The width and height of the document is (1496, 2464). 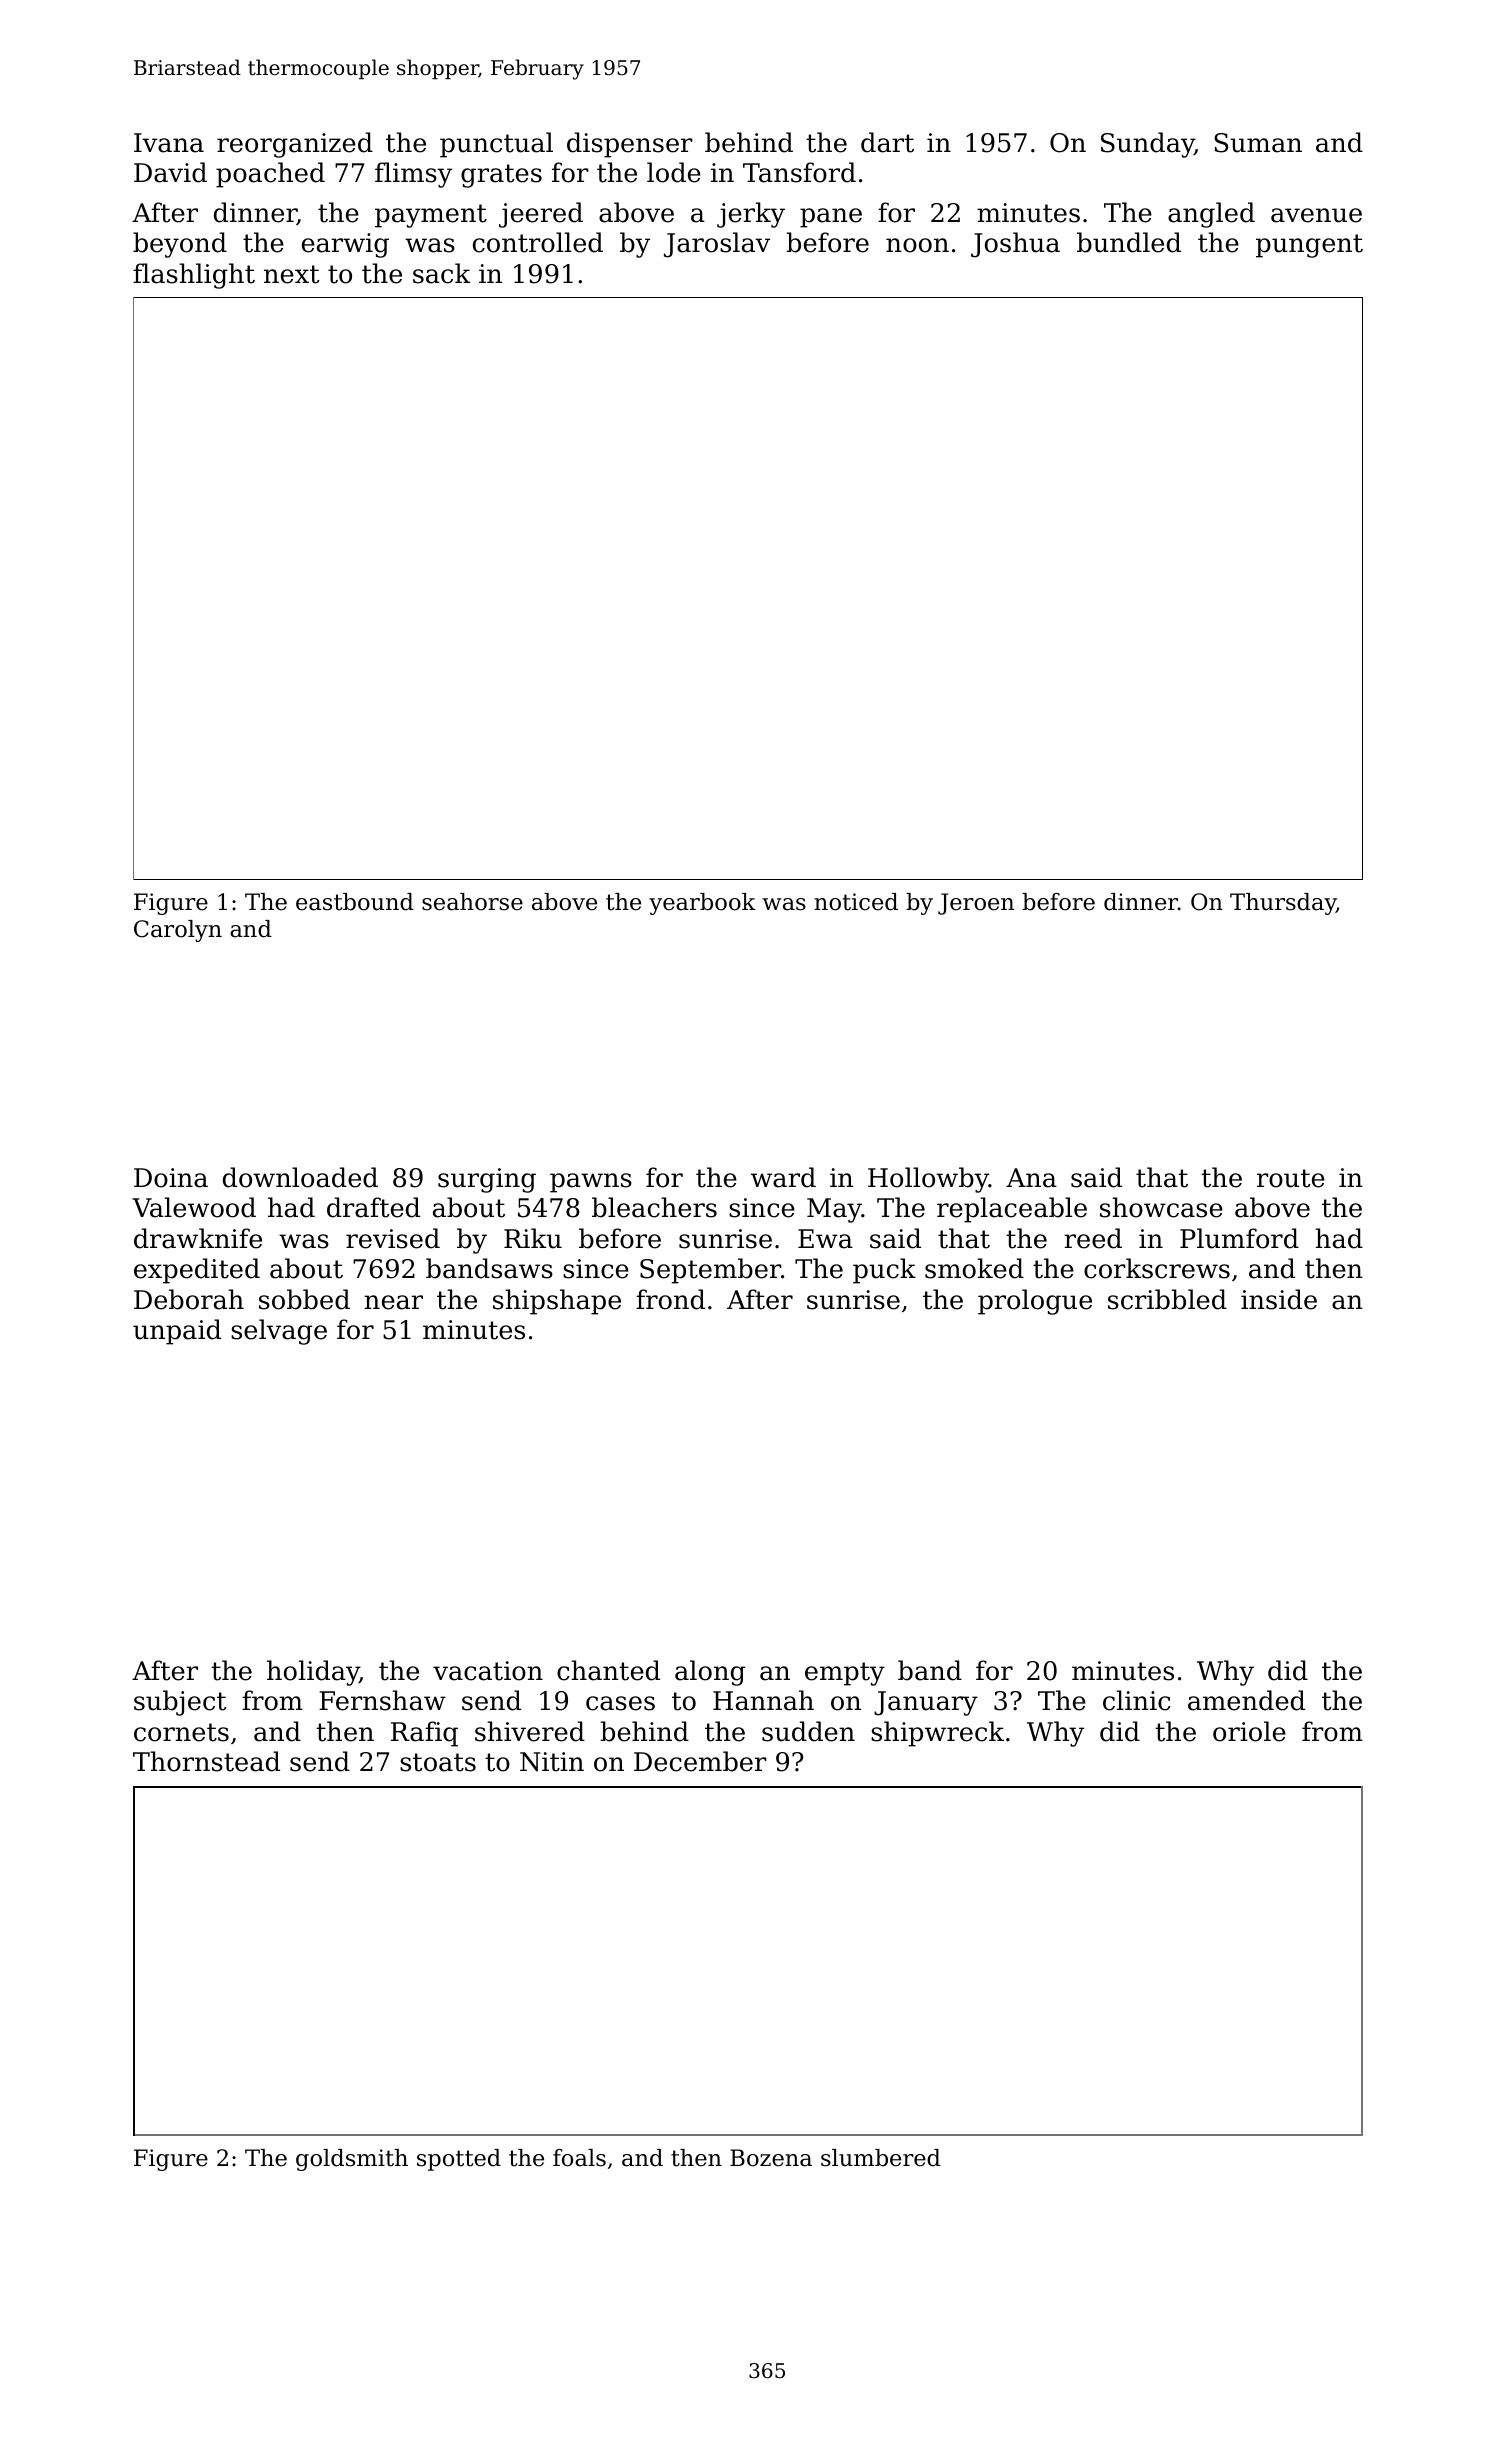 What do you see at coordinates (496, 145) in the document?
I see `punctual` at bounding box center [496, 145].
